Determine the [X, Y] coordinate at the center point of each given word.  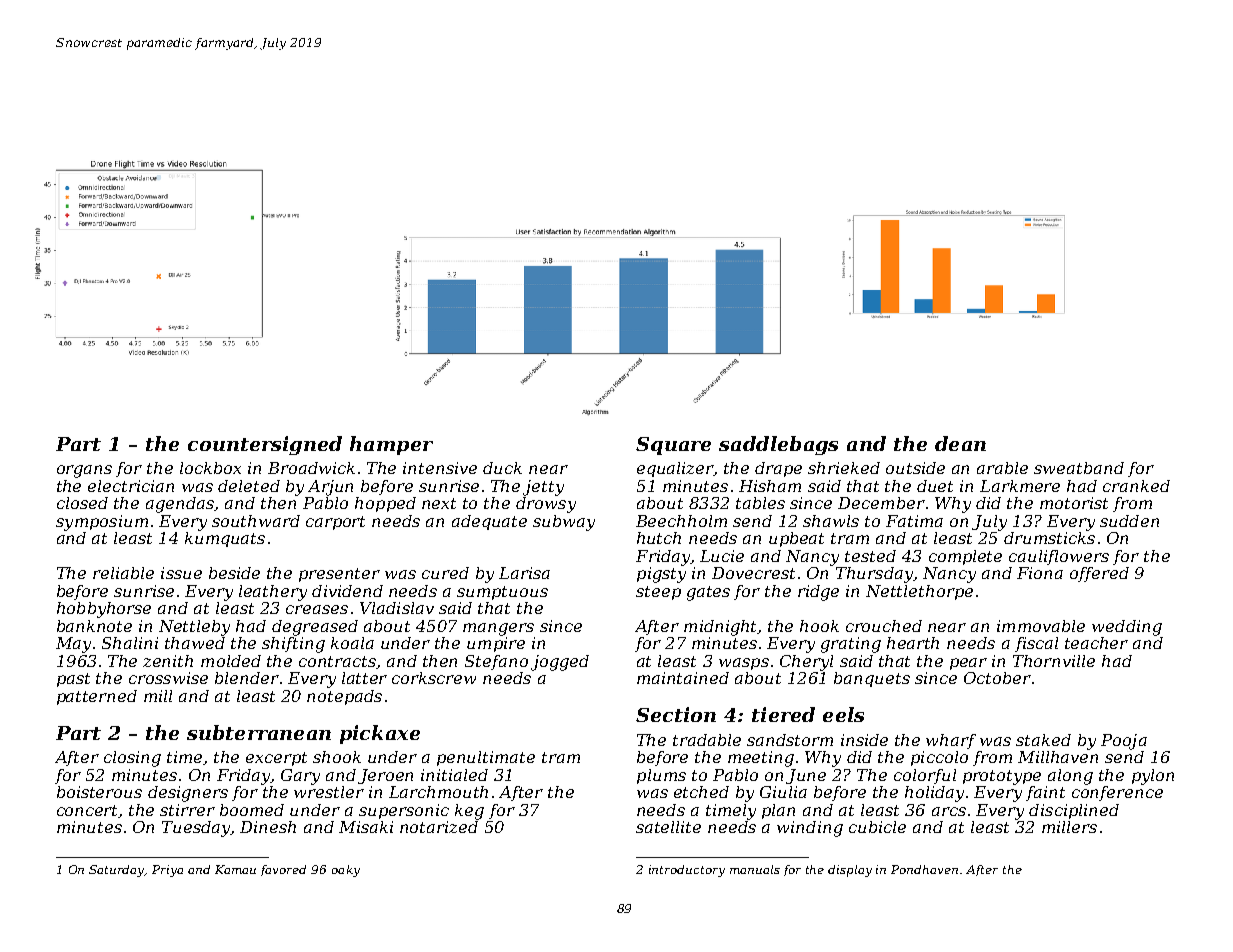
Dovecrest [753, 573]
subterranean [259, 732]
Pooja [1124, 742]
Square [673, 446]
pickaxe [380, 734]
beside [234, 573]
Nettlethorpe [919, 592]
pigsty [661, 575]
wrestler [329, 792]
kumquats [225, 539]
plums [661, 776]
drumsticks [1049, 538]
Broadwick [311, 468]
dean [960, 443]
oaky [346, 871]
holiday [934, 794]
